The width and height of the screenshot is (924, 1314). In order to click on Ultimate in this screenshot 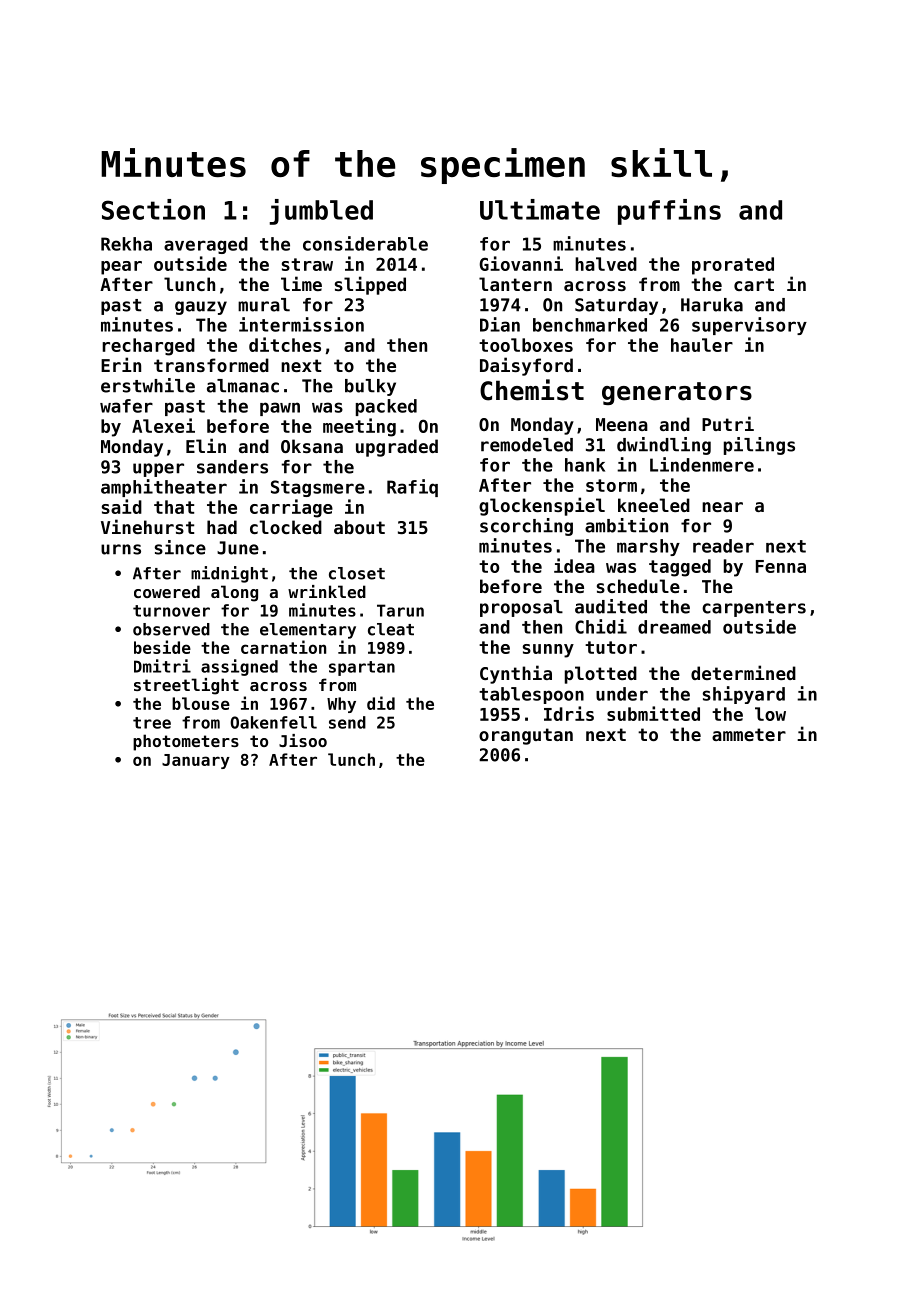, I will do `click(540, 209)`.
